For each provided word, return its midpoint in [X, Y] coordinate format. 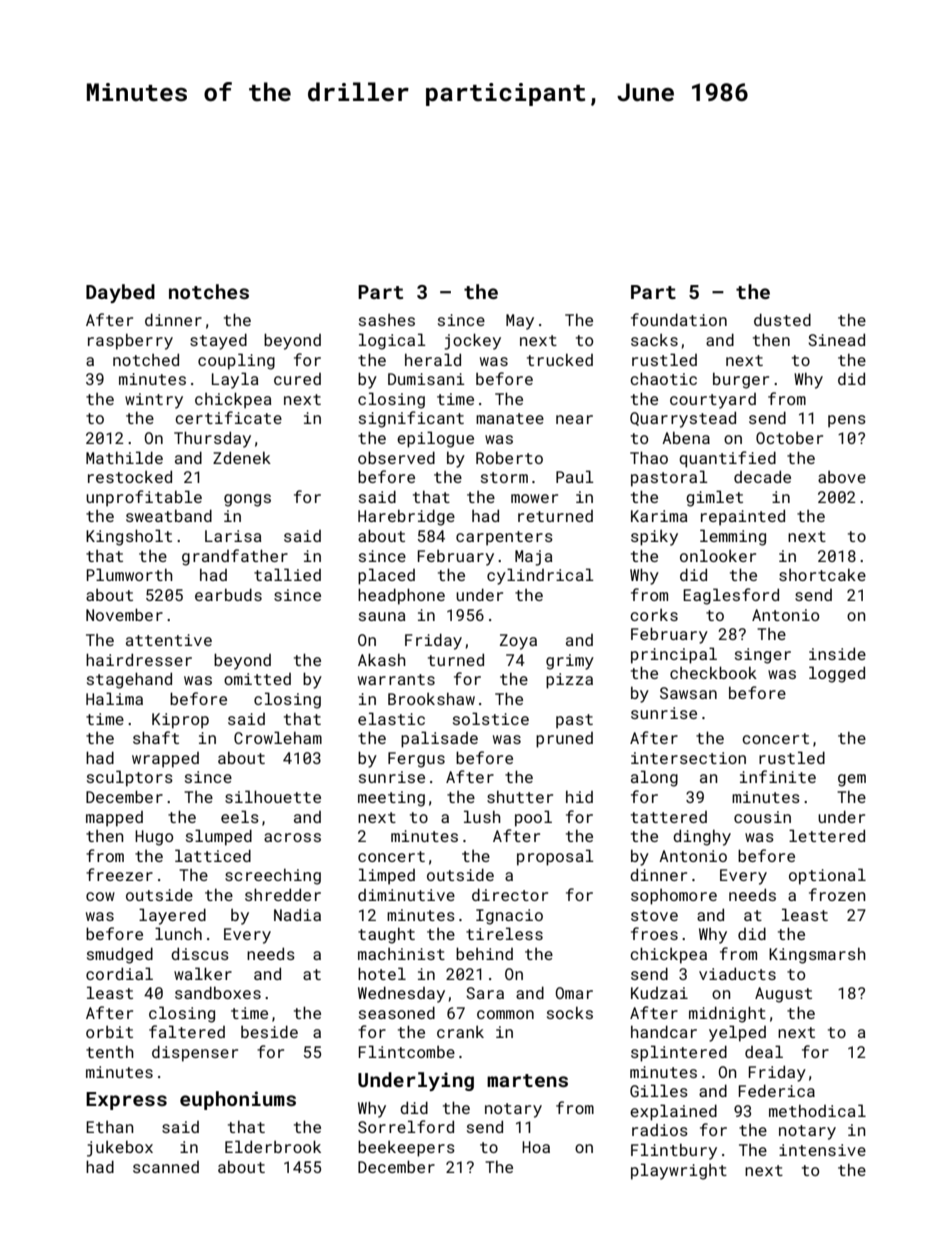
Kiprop [180, 721]
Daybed [120, 293]
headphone [401, 596]
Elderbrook [273, 1146]
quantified [727, 459]
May [520, 322]
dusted [782, 319]
